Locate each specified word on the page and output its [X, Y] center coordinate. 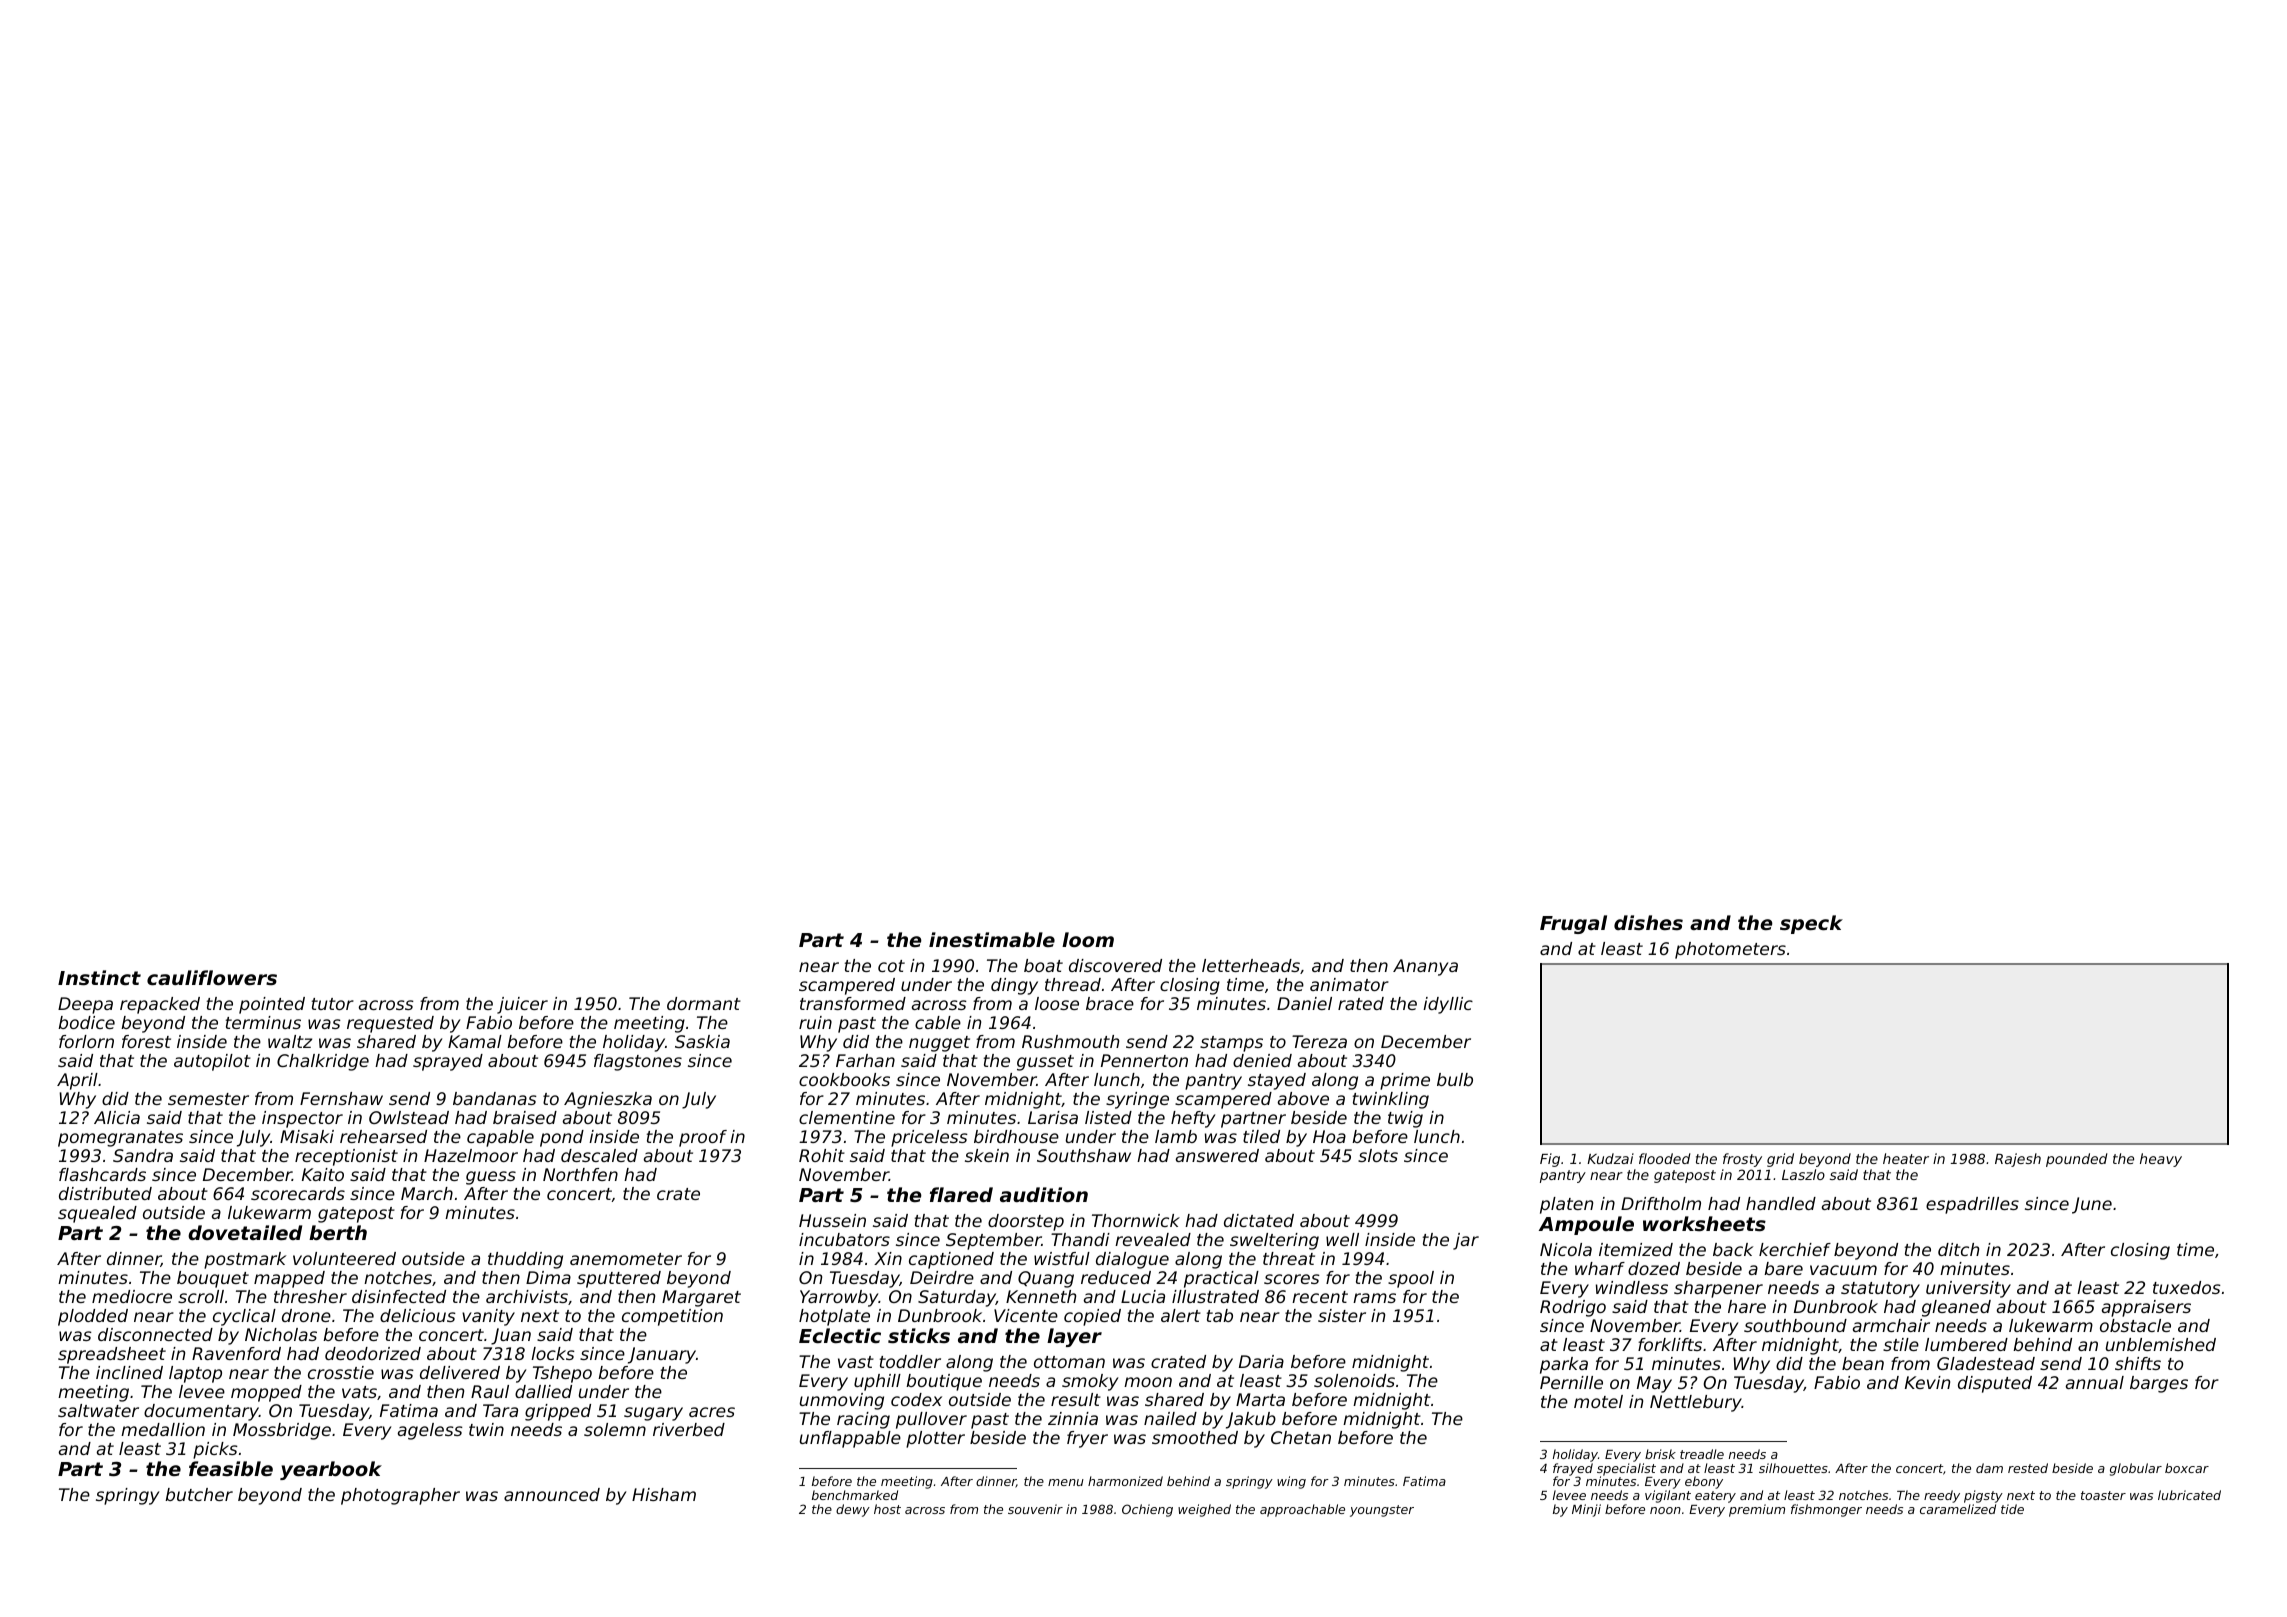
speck [1811, 924]
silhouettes [1793, 1468]
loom [1088, 939]
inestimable [992, 939]
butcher [199, 1494]
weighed [1204, 1510]
